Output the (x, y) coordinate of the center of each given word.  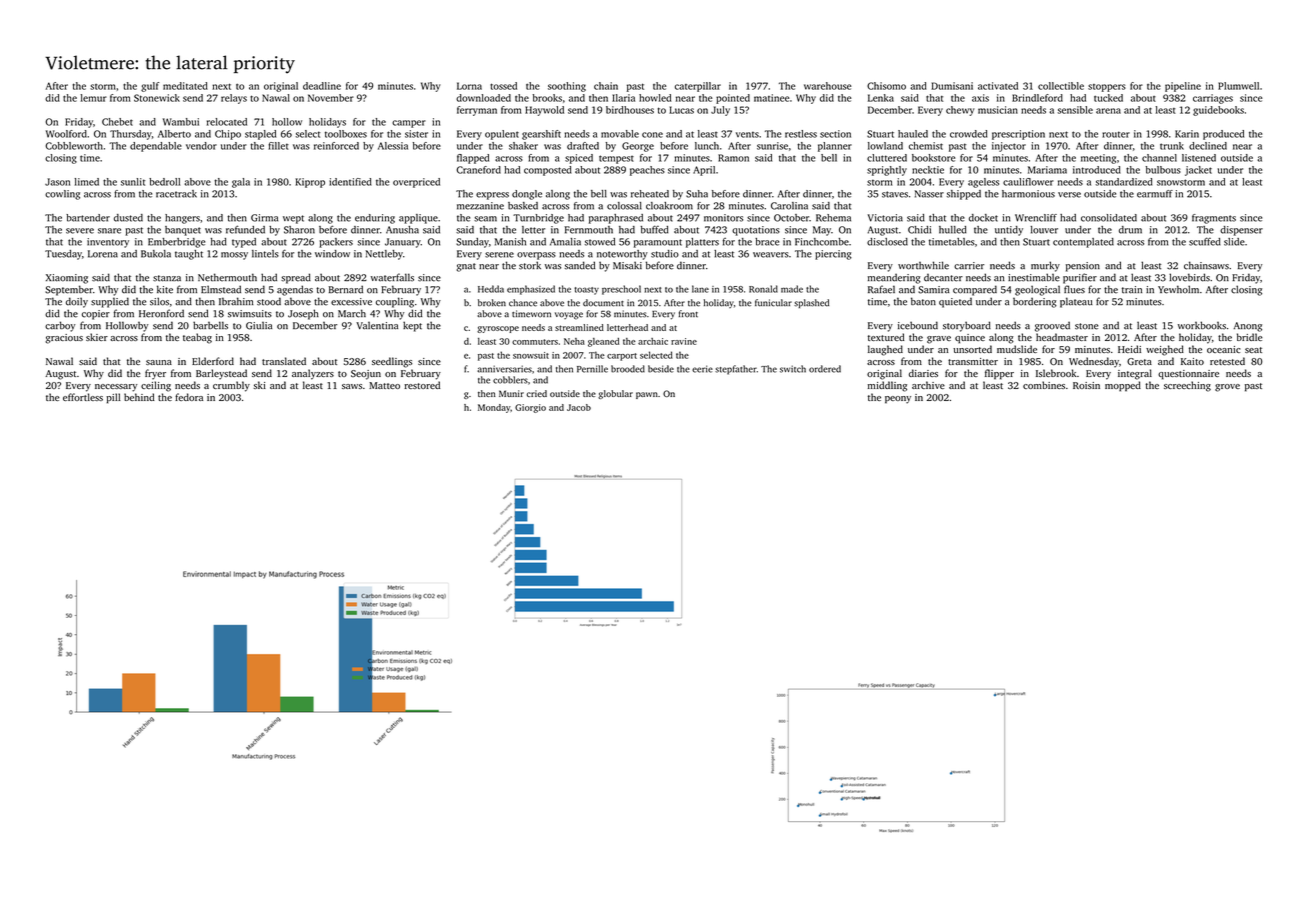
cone (652, 135)
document (603, 303)
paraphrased (616, 219)
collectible (1061, 86)
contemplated (1083, 243)
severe (80, 231)
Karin (1187, 134)
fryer (155, 374)
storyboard (967, 326)
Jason (57, 182)
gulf (150, 87)
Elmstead (221, 289)
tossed (503, 86)
